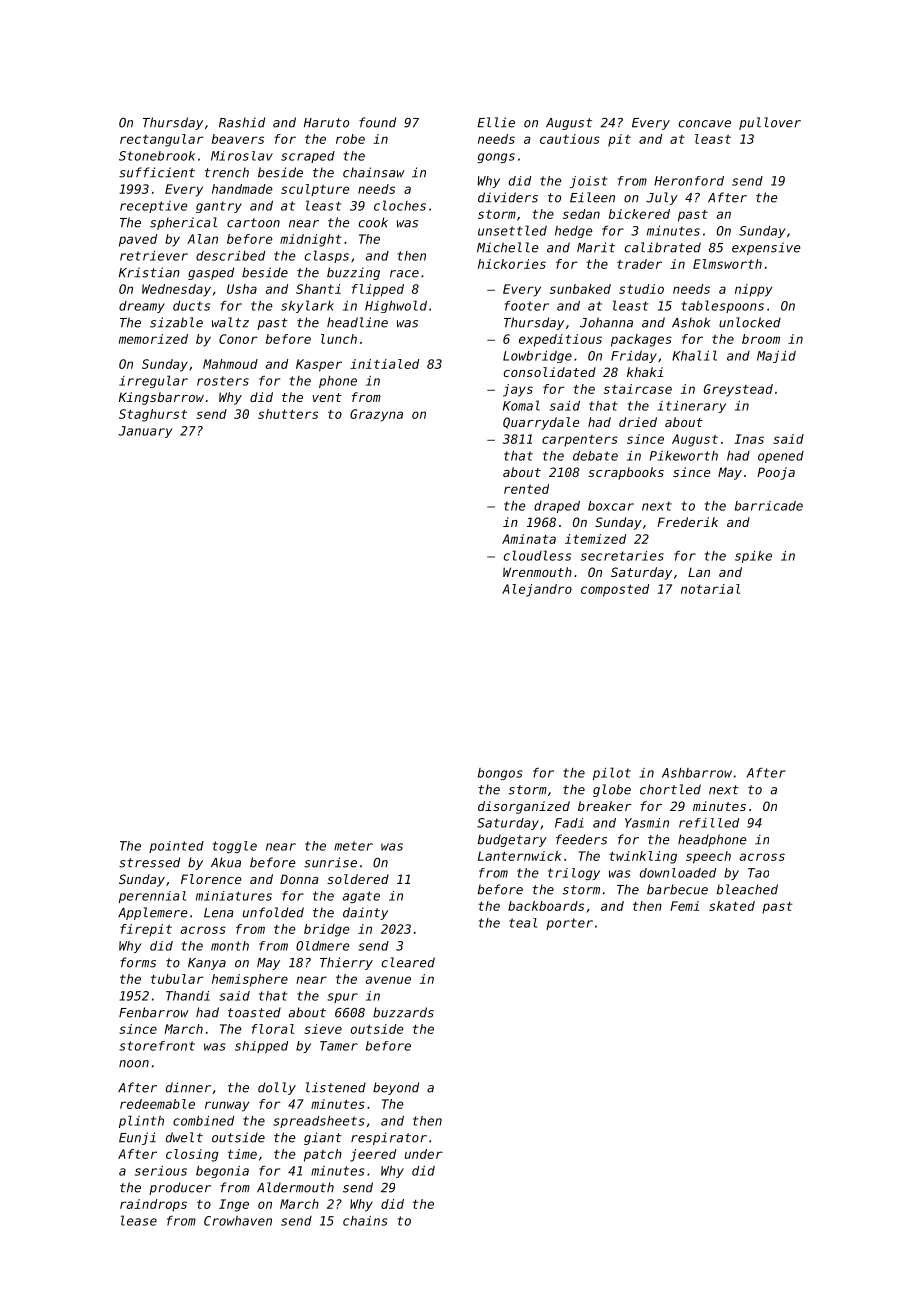 This document has height=1308, width=924. I want to click on combined, so click(203, 1121).
